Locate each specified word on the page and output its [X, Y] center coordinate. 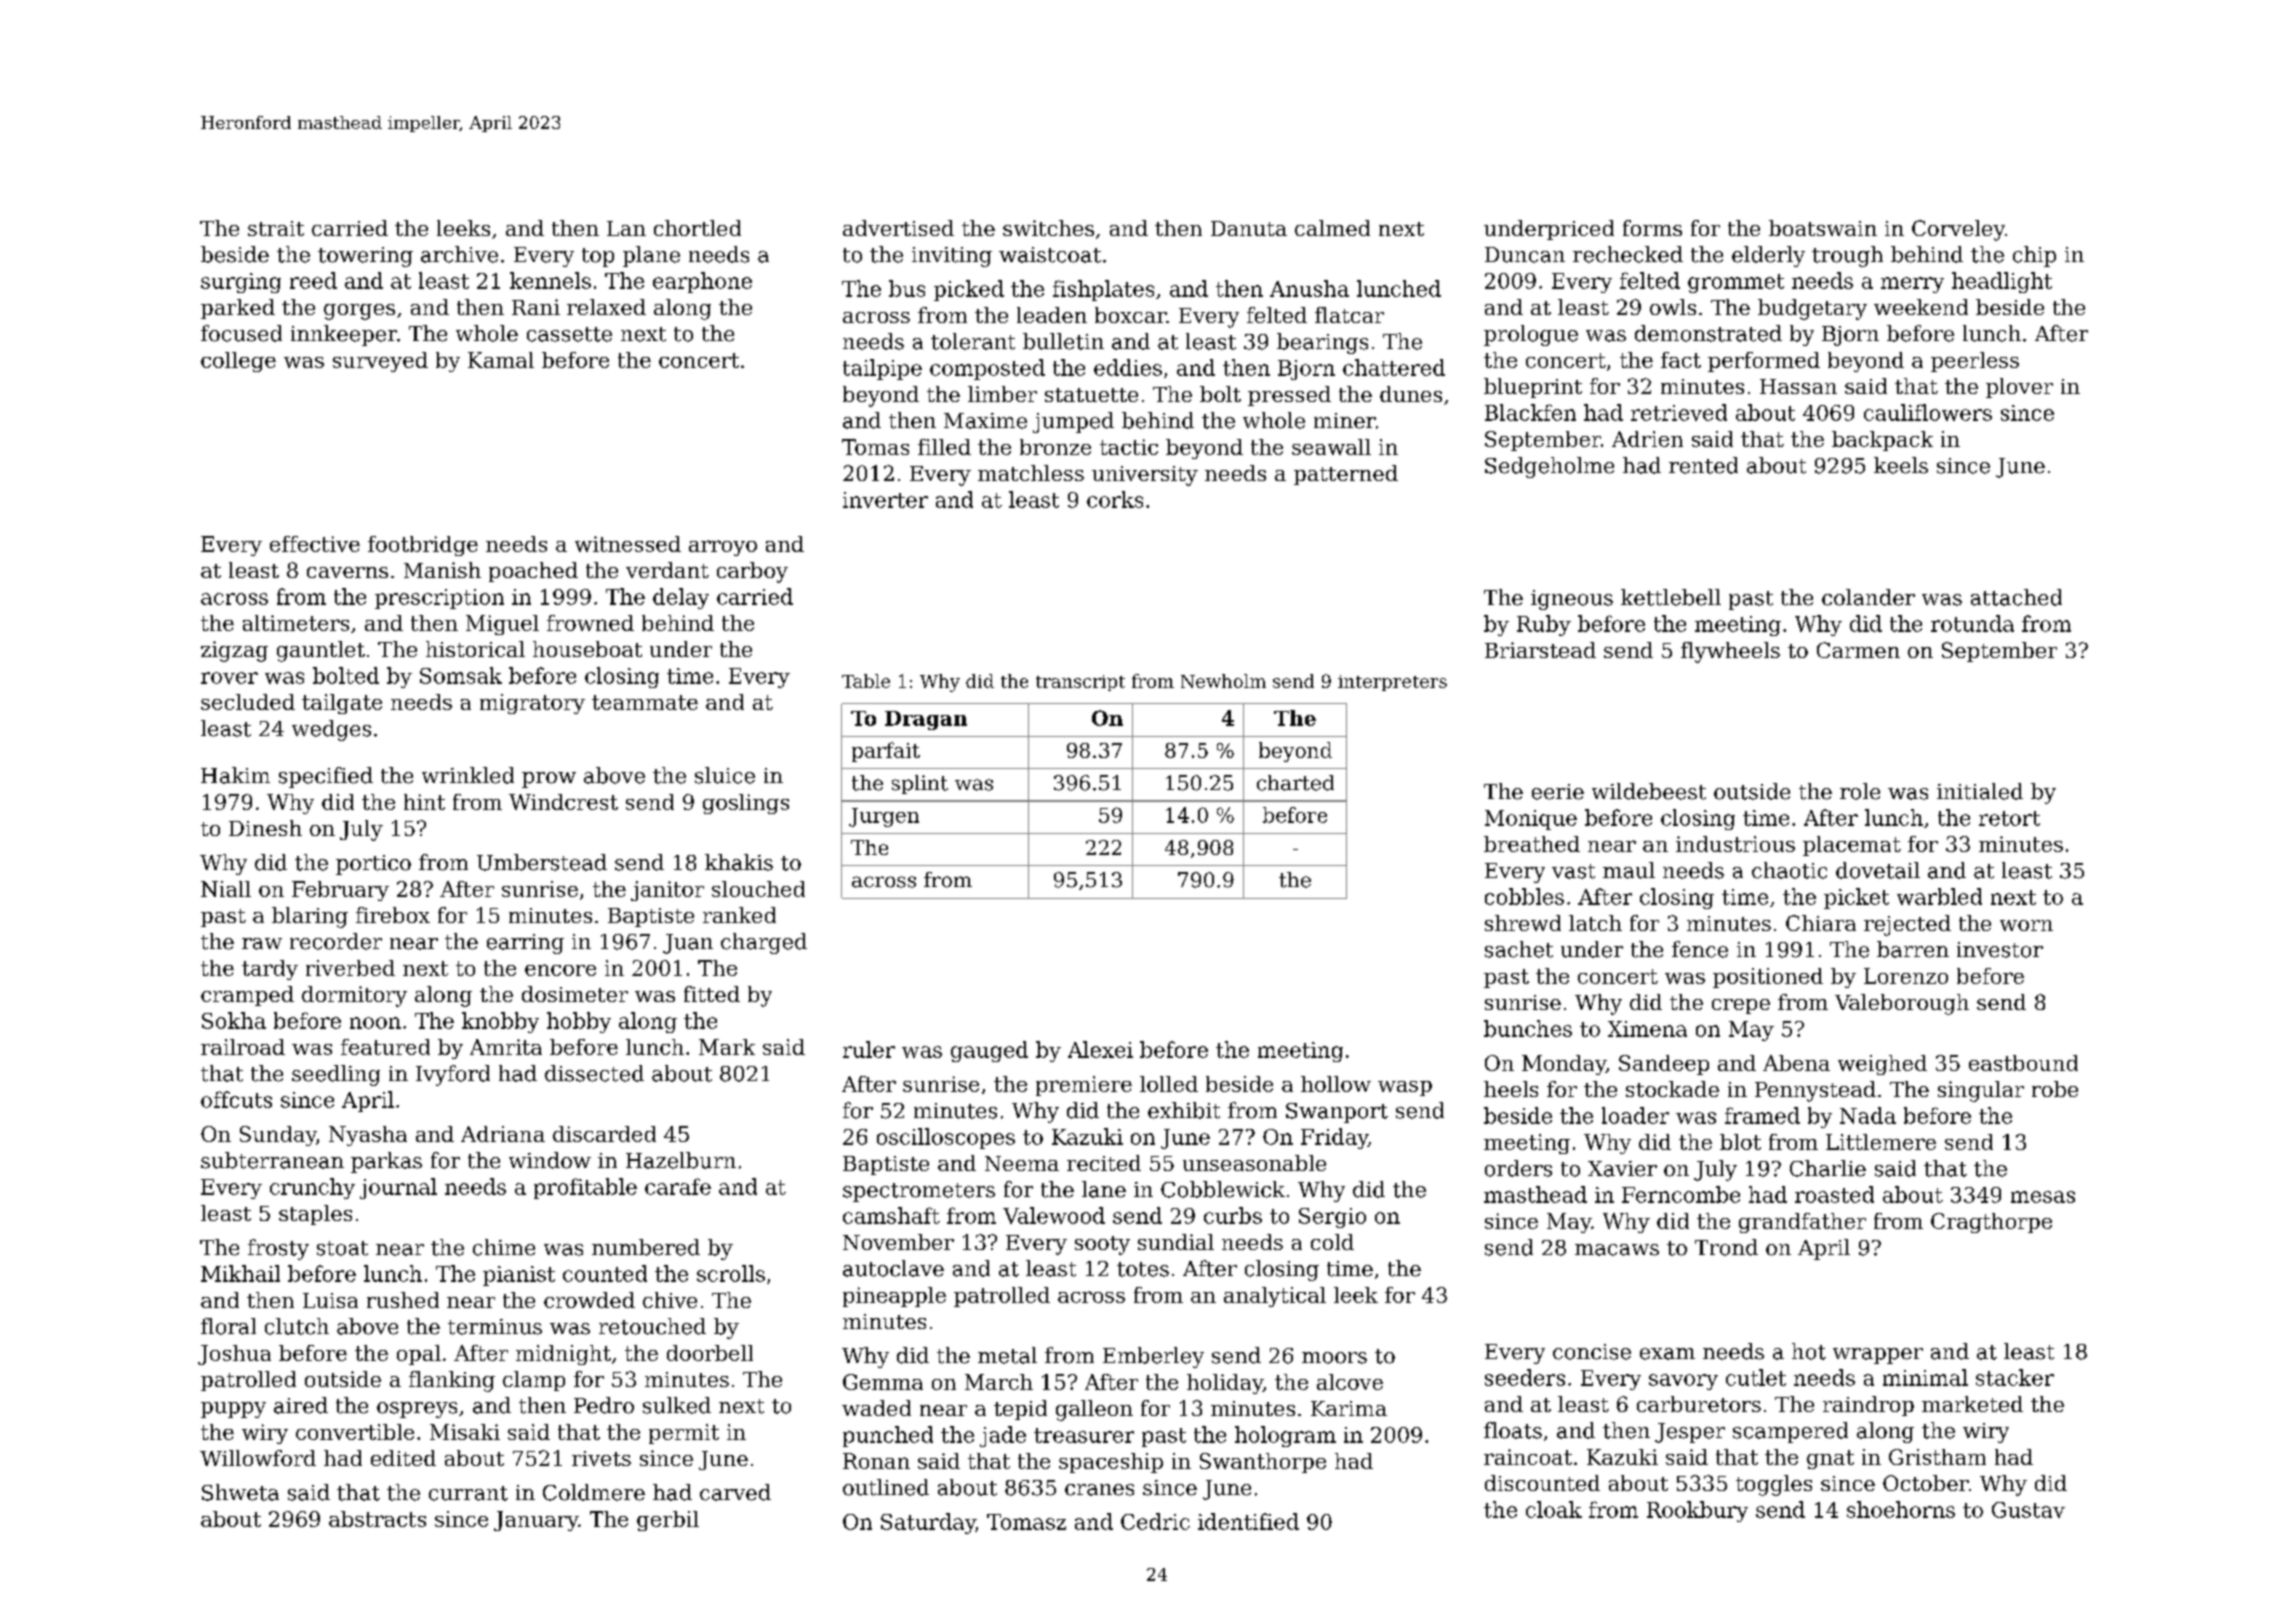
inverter [885, 500]
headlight [2002, 282]
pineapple [894, 1297]
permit [684, 1434]
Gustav [2028, 1510]
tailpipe [882, 369]
